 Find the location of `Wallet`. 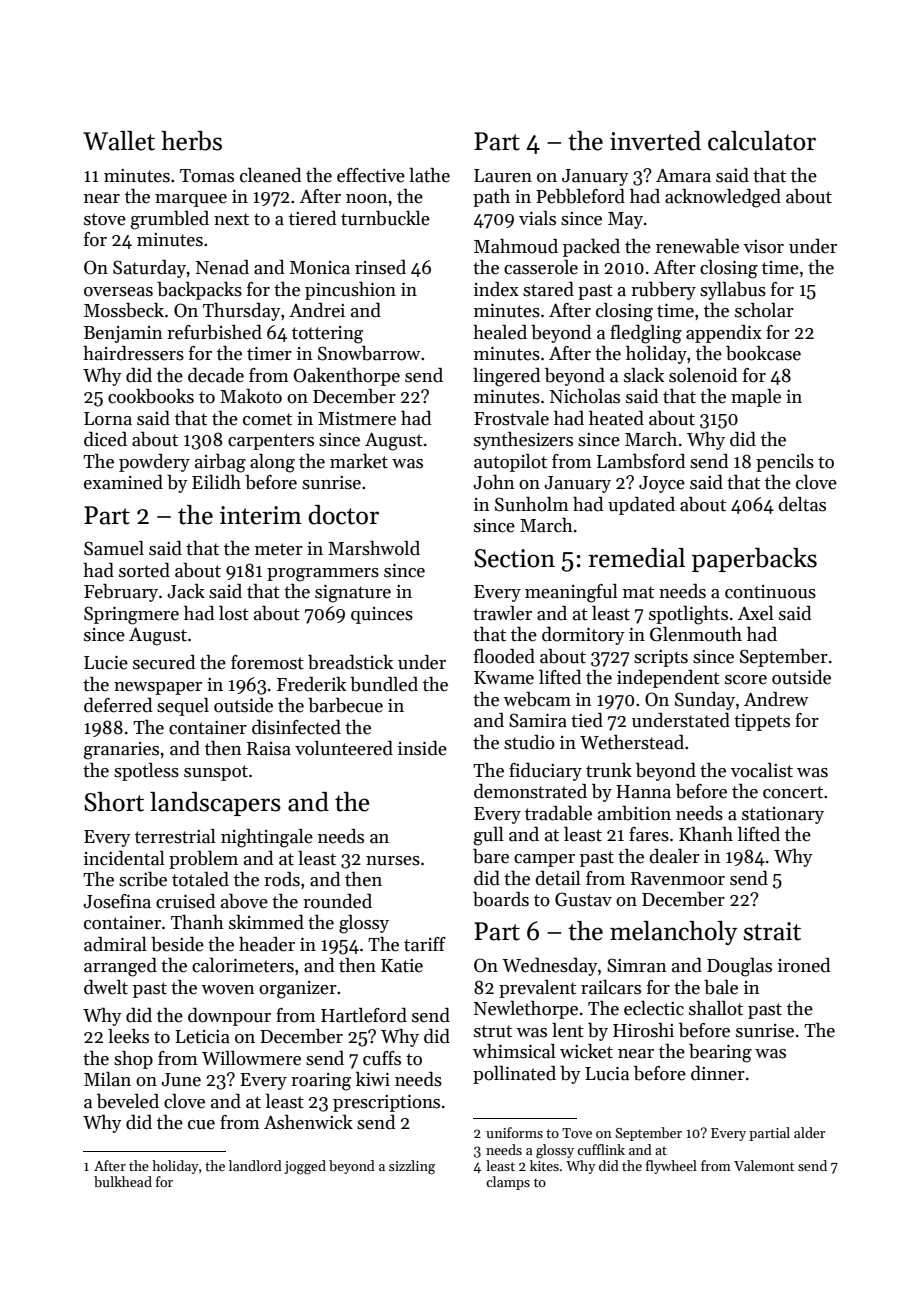

Wallet is located at coordinates (119, 141).
